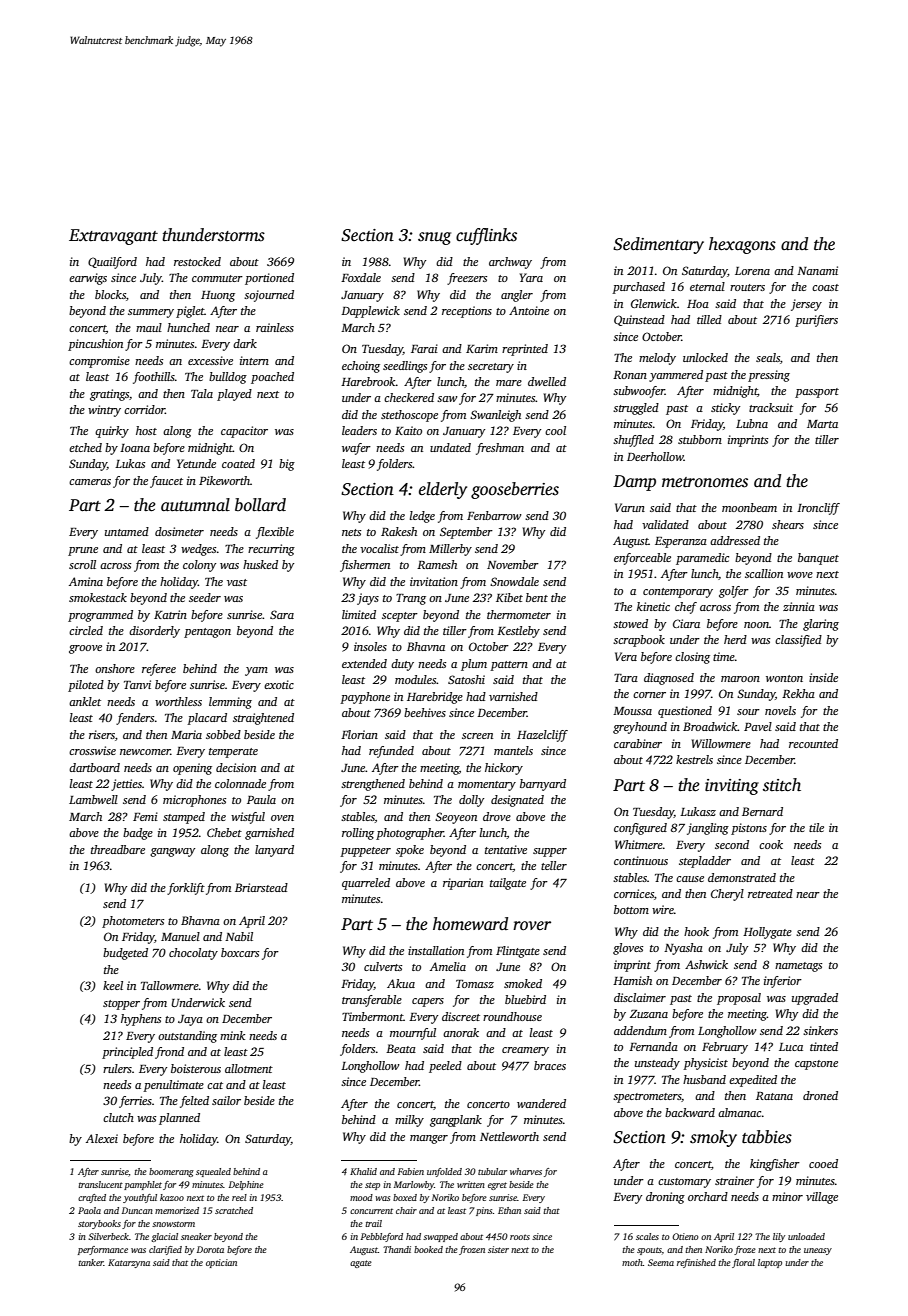 Image resolution: width=908 pixels, height=1316 pixels. I want to click on nets, so click(351, 532).
